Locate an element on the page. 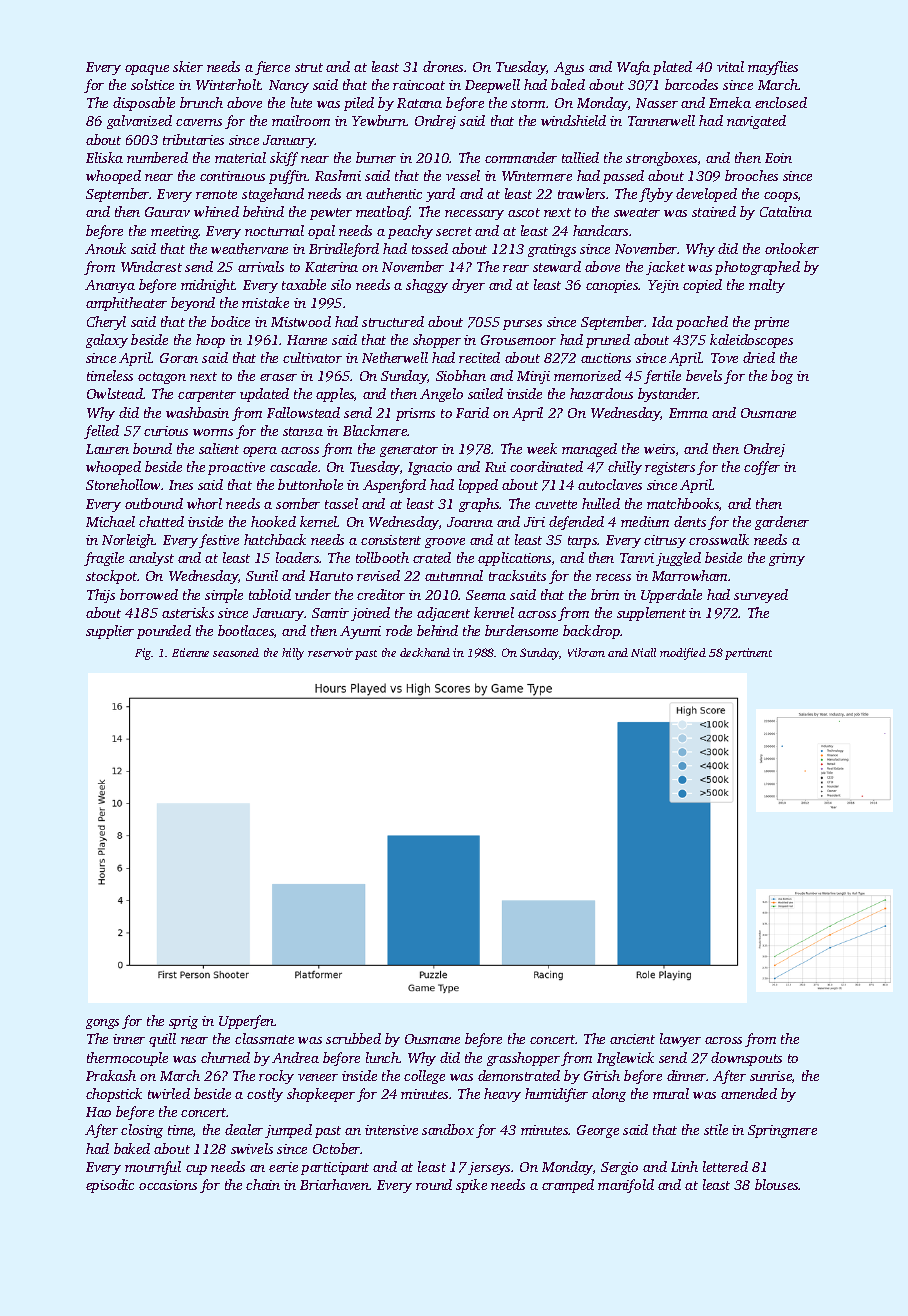 This page has height=1316, width=908. drones is located at coordinates (443, 66).
